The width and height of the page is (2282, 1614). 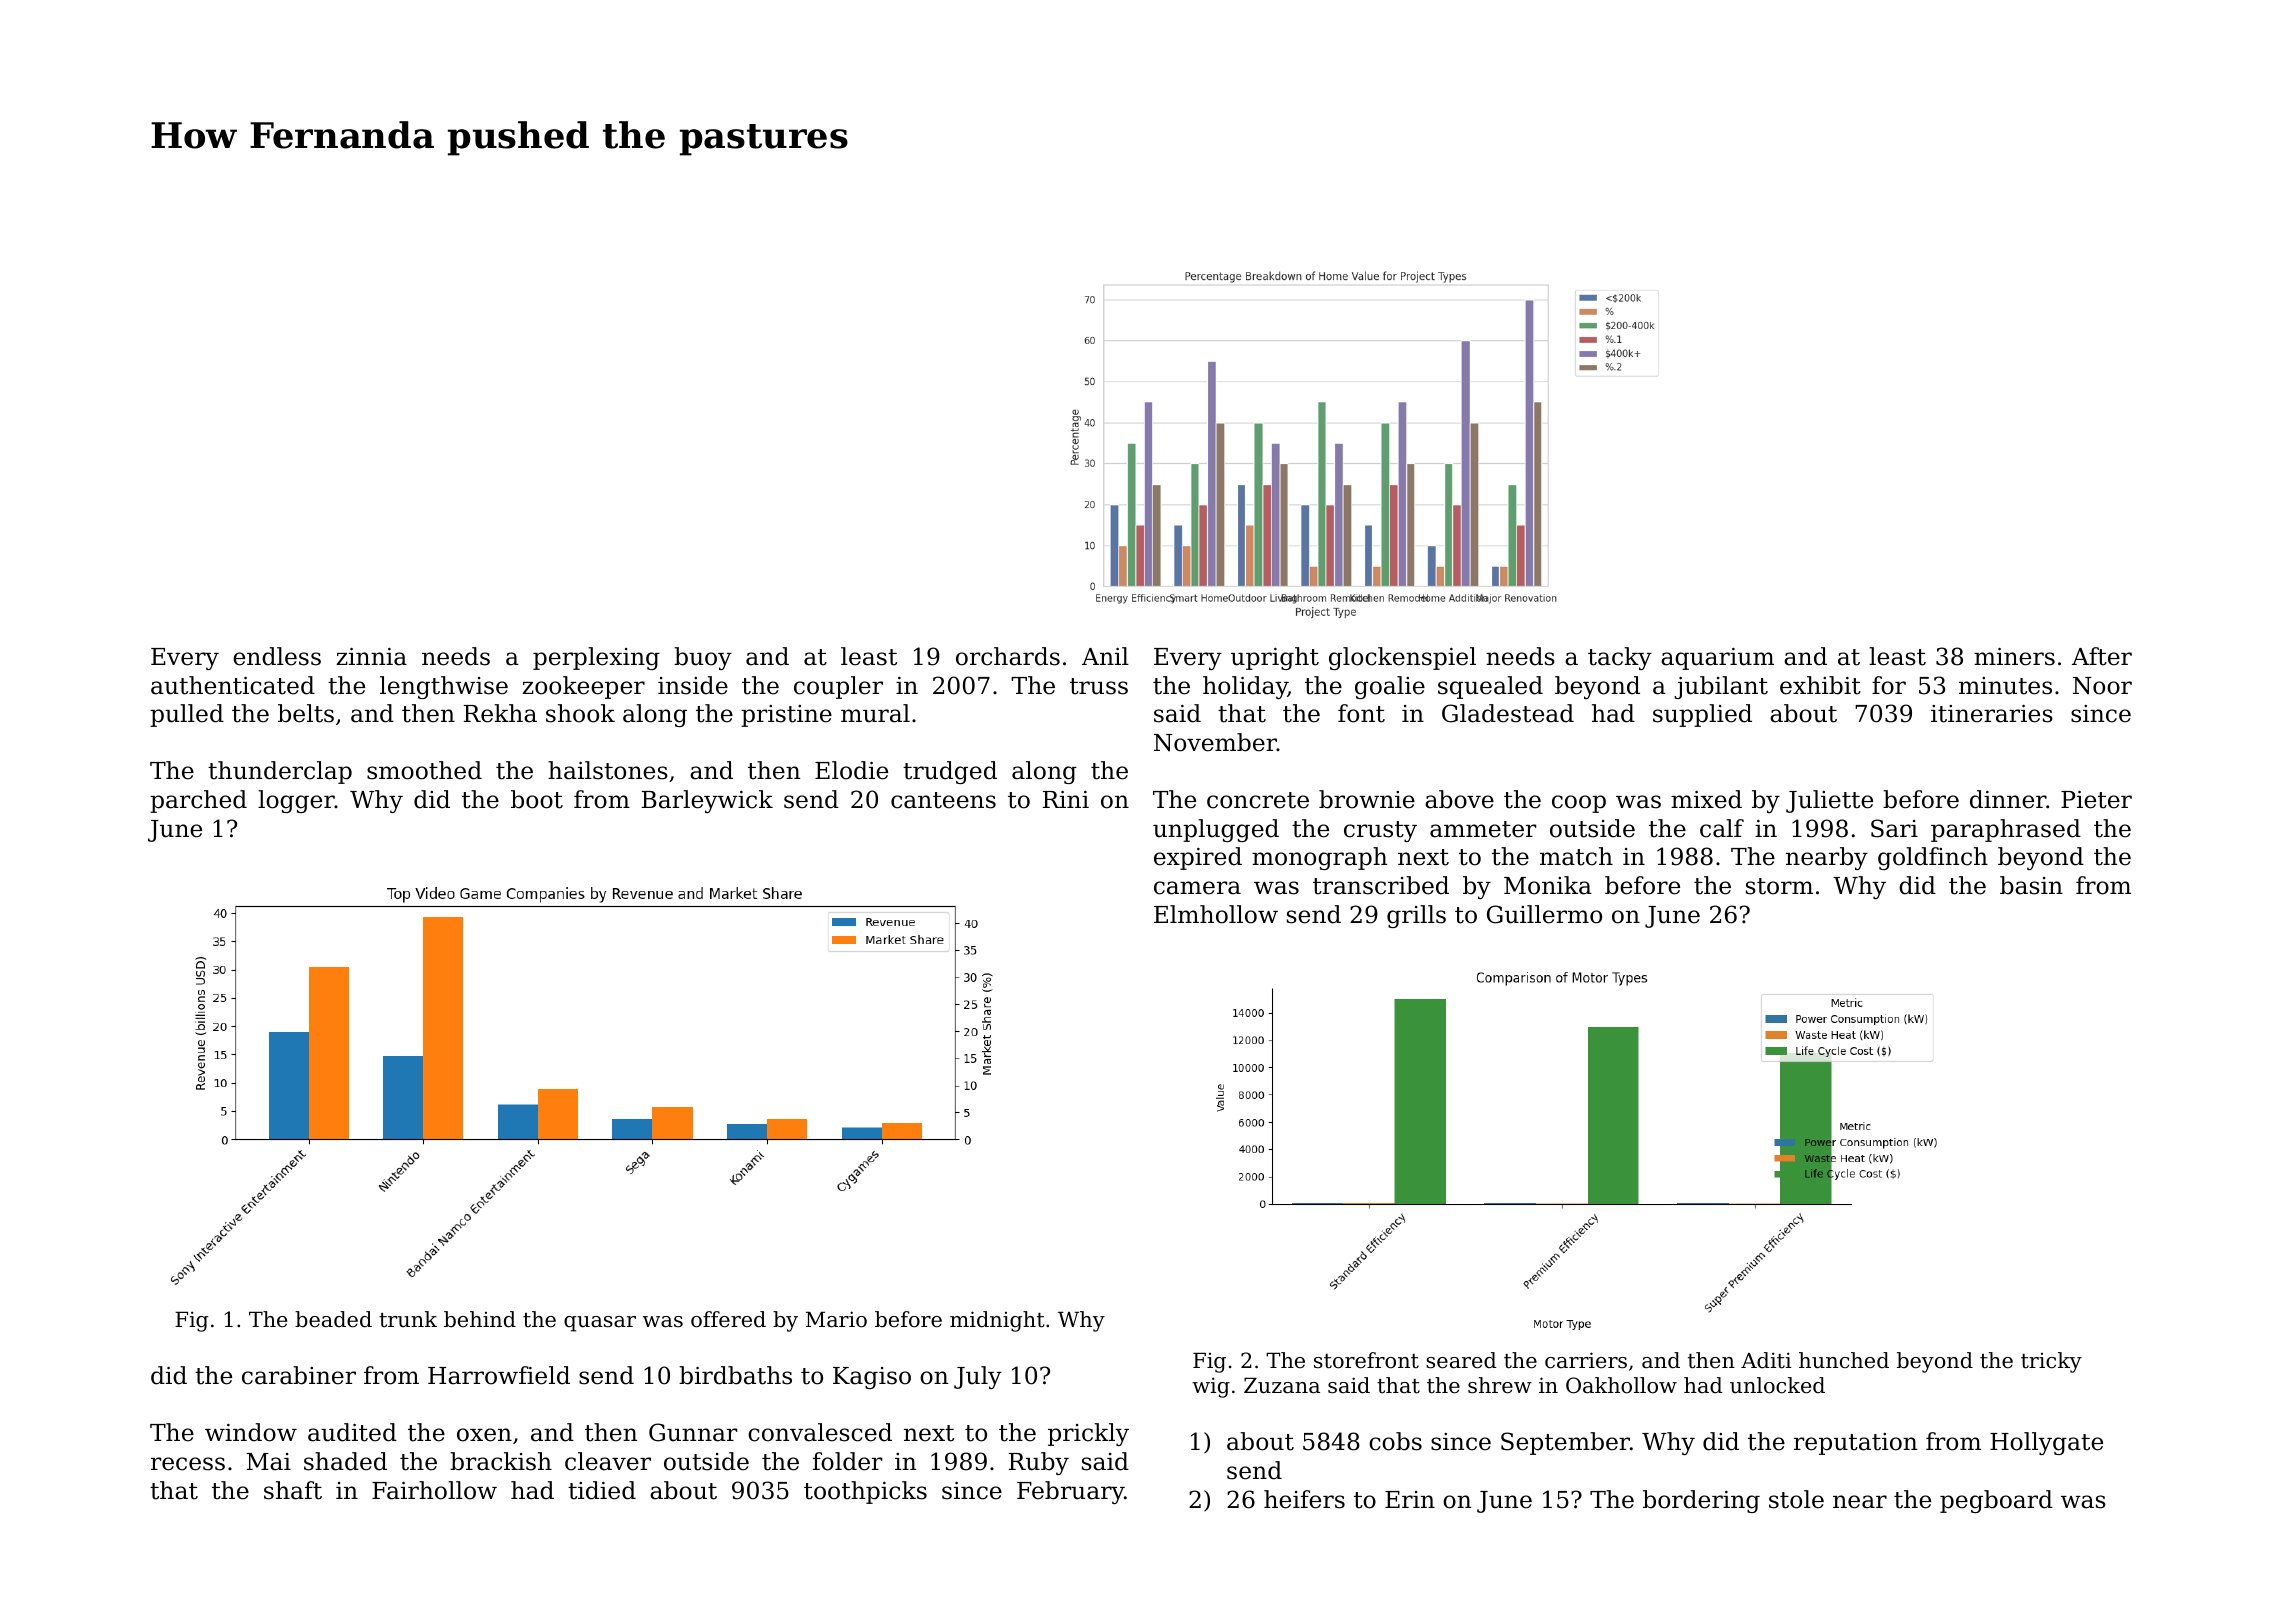 What do you see at coordinates (600, 1324) in the page?
I see `quasar` at bounding box center [600, 1324].
